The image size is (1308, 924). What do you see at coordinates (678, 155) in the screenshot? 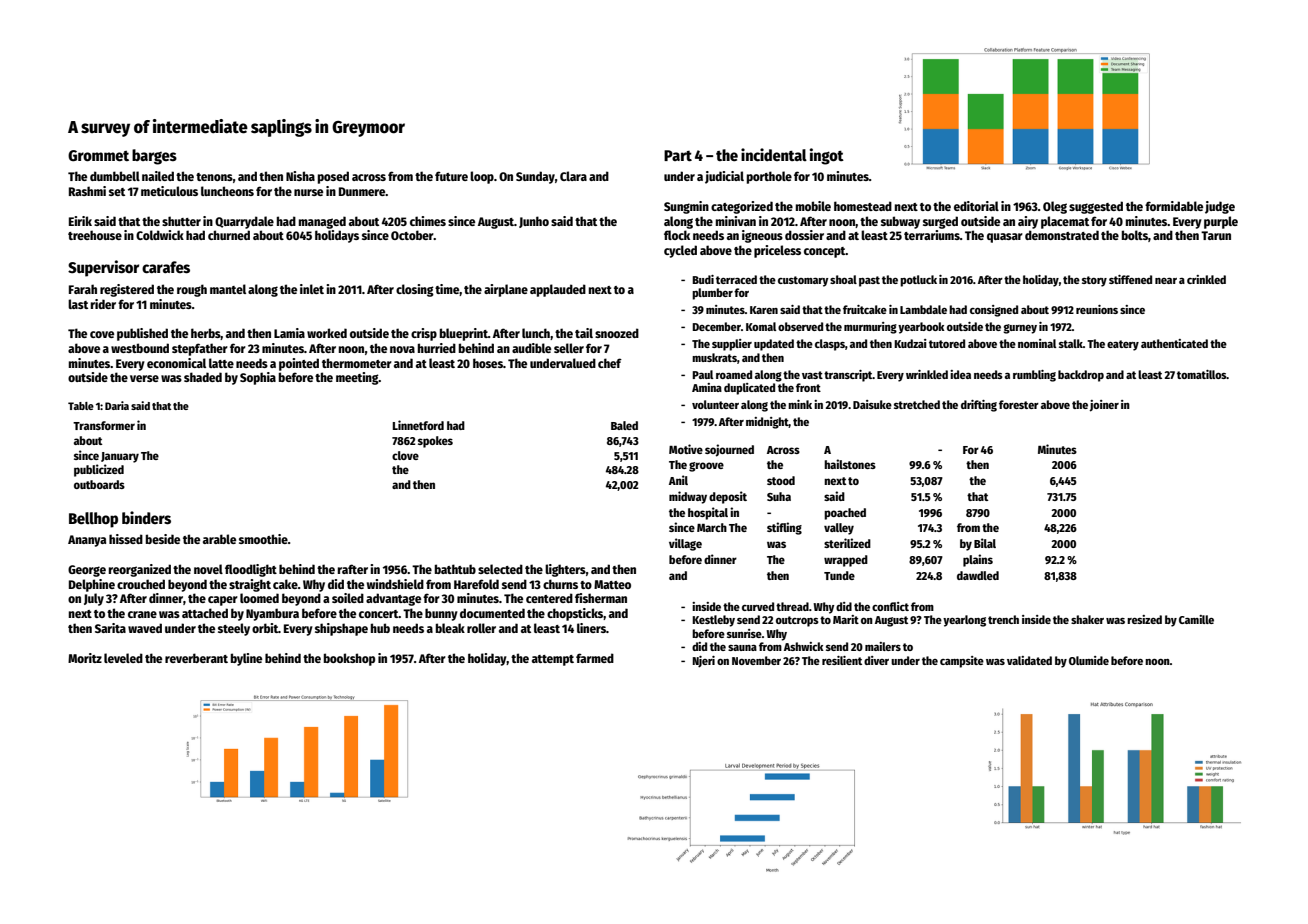
I see `Part` at bounding box center [678, 155].
